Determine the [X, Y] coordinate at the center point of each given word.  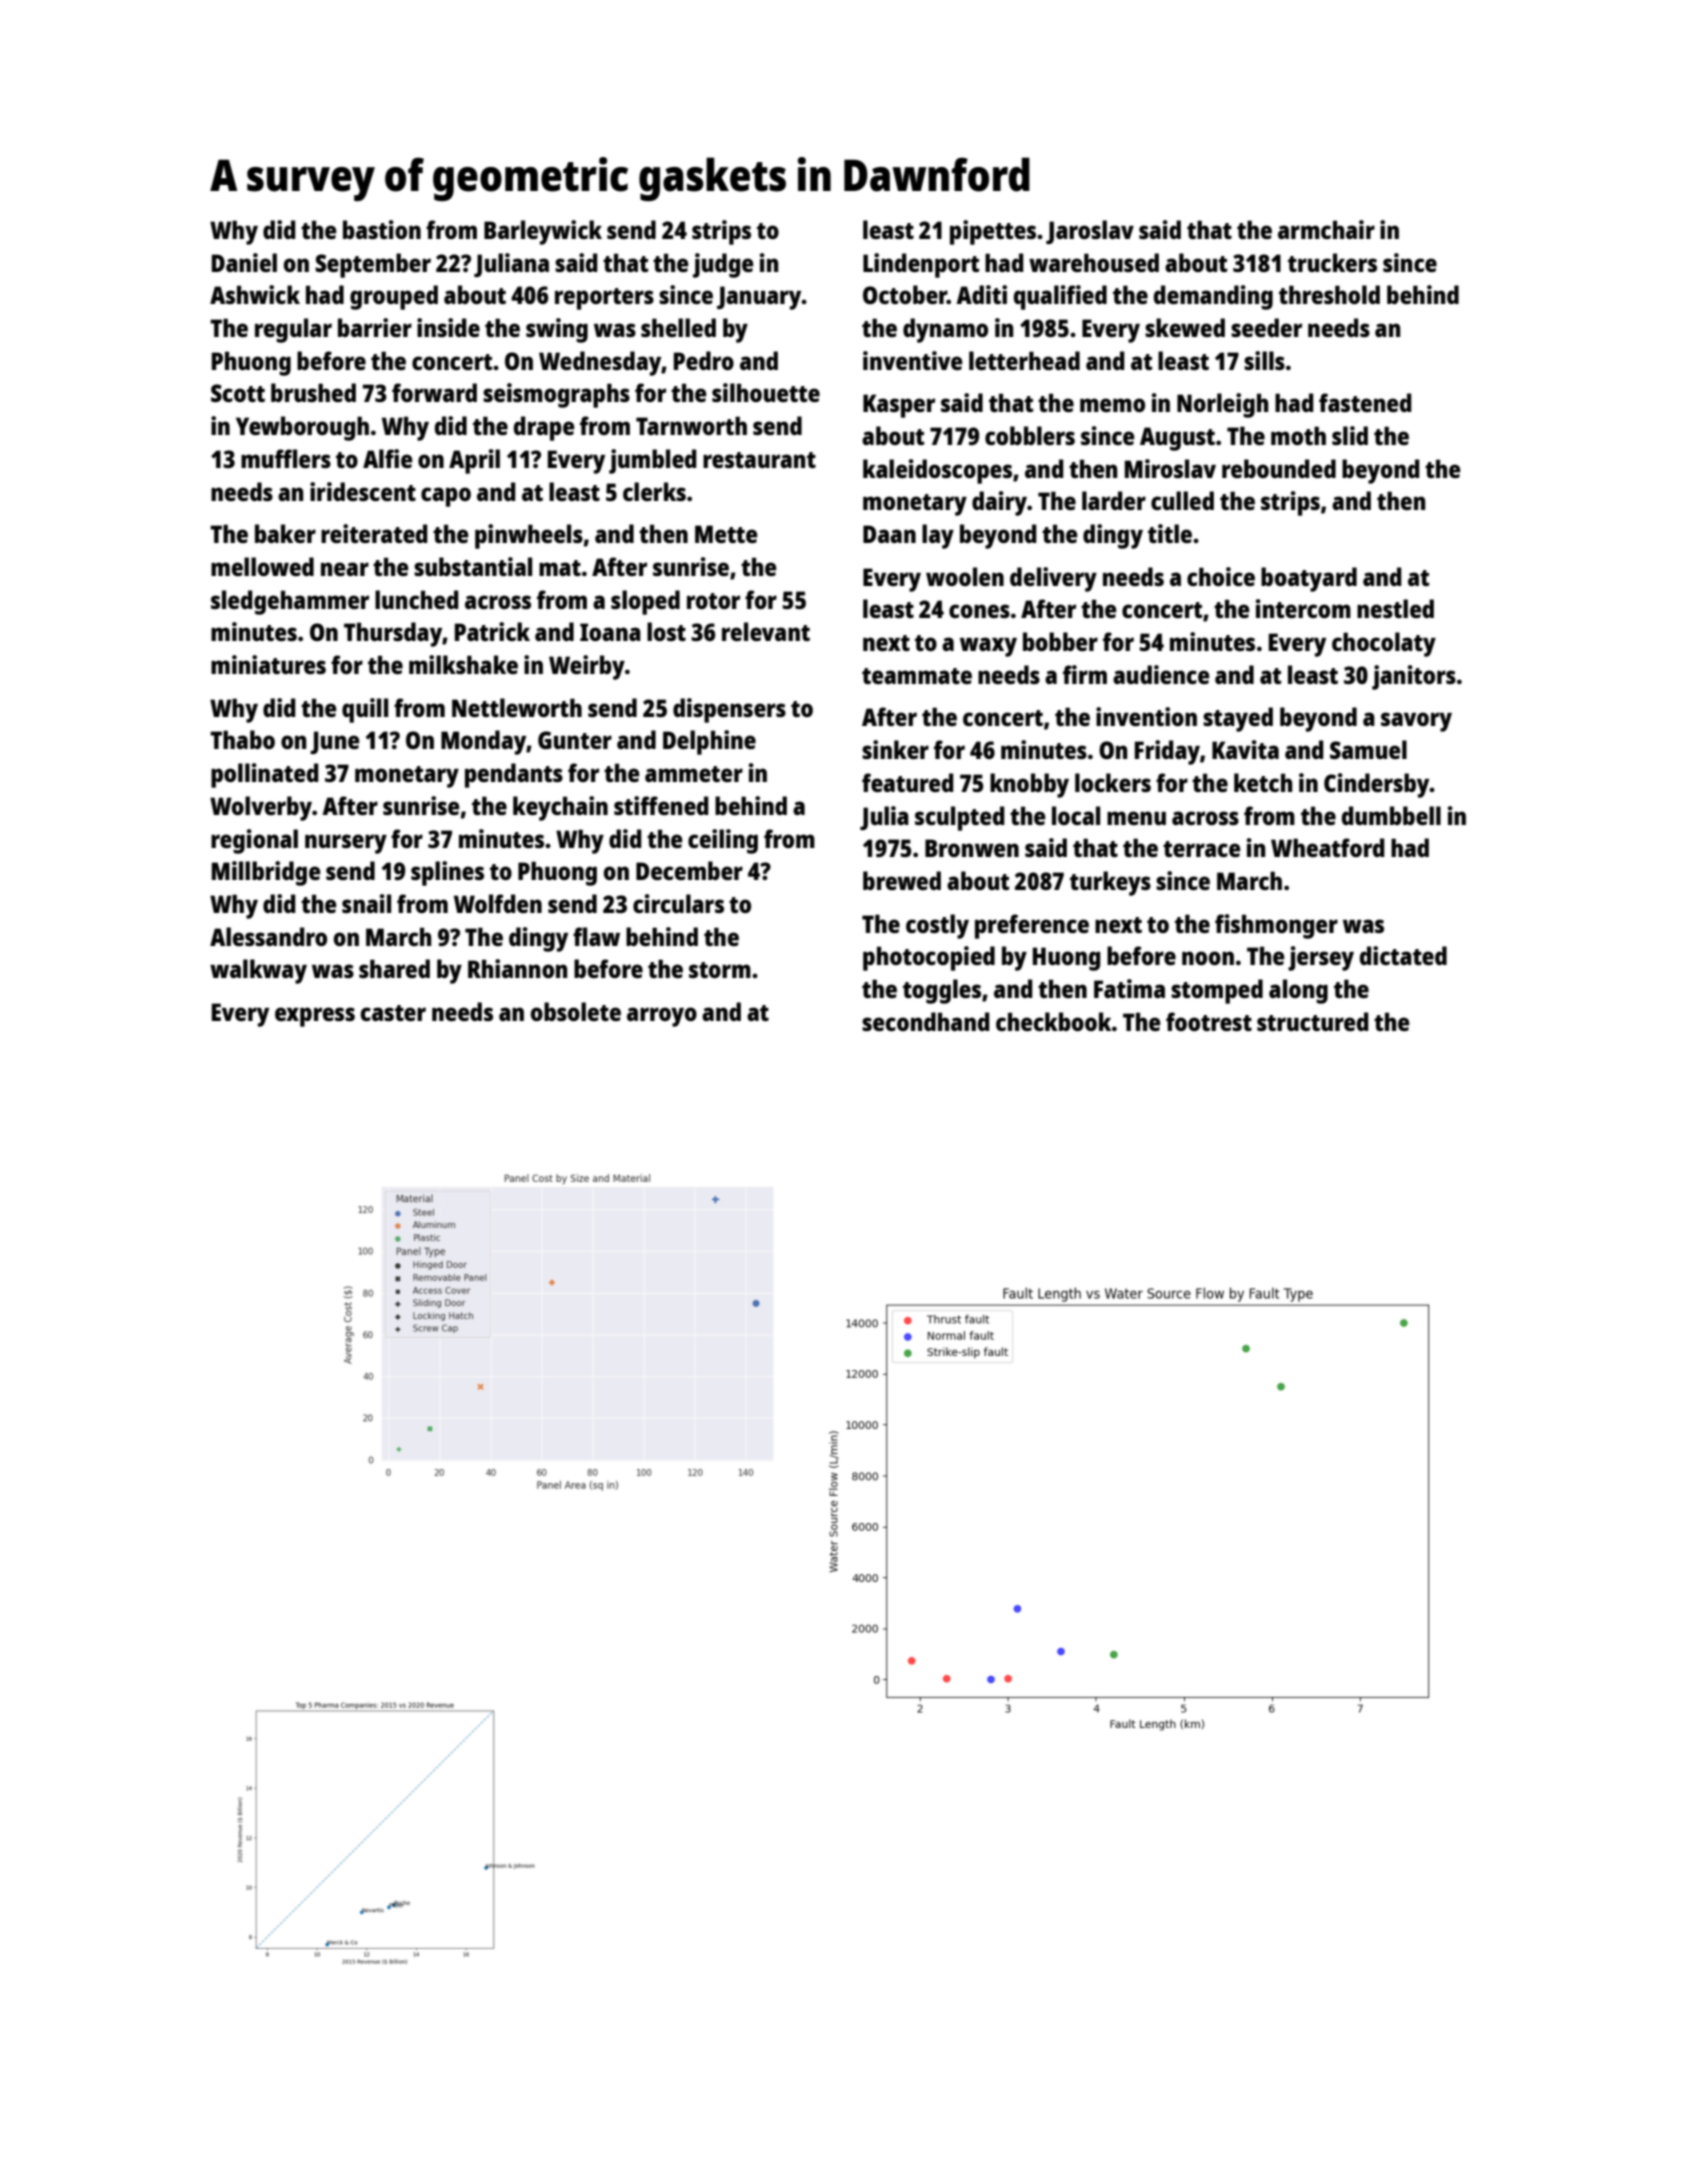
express [315, 1017]
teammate [917, 676]
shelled [678, 327]
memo [1112, 405]
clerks [654, 491]
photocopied [929, 958]
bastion [382, 229]
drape [544, 428]
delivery [1053, 579]
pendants [514, 775]
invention [1146, 716]
